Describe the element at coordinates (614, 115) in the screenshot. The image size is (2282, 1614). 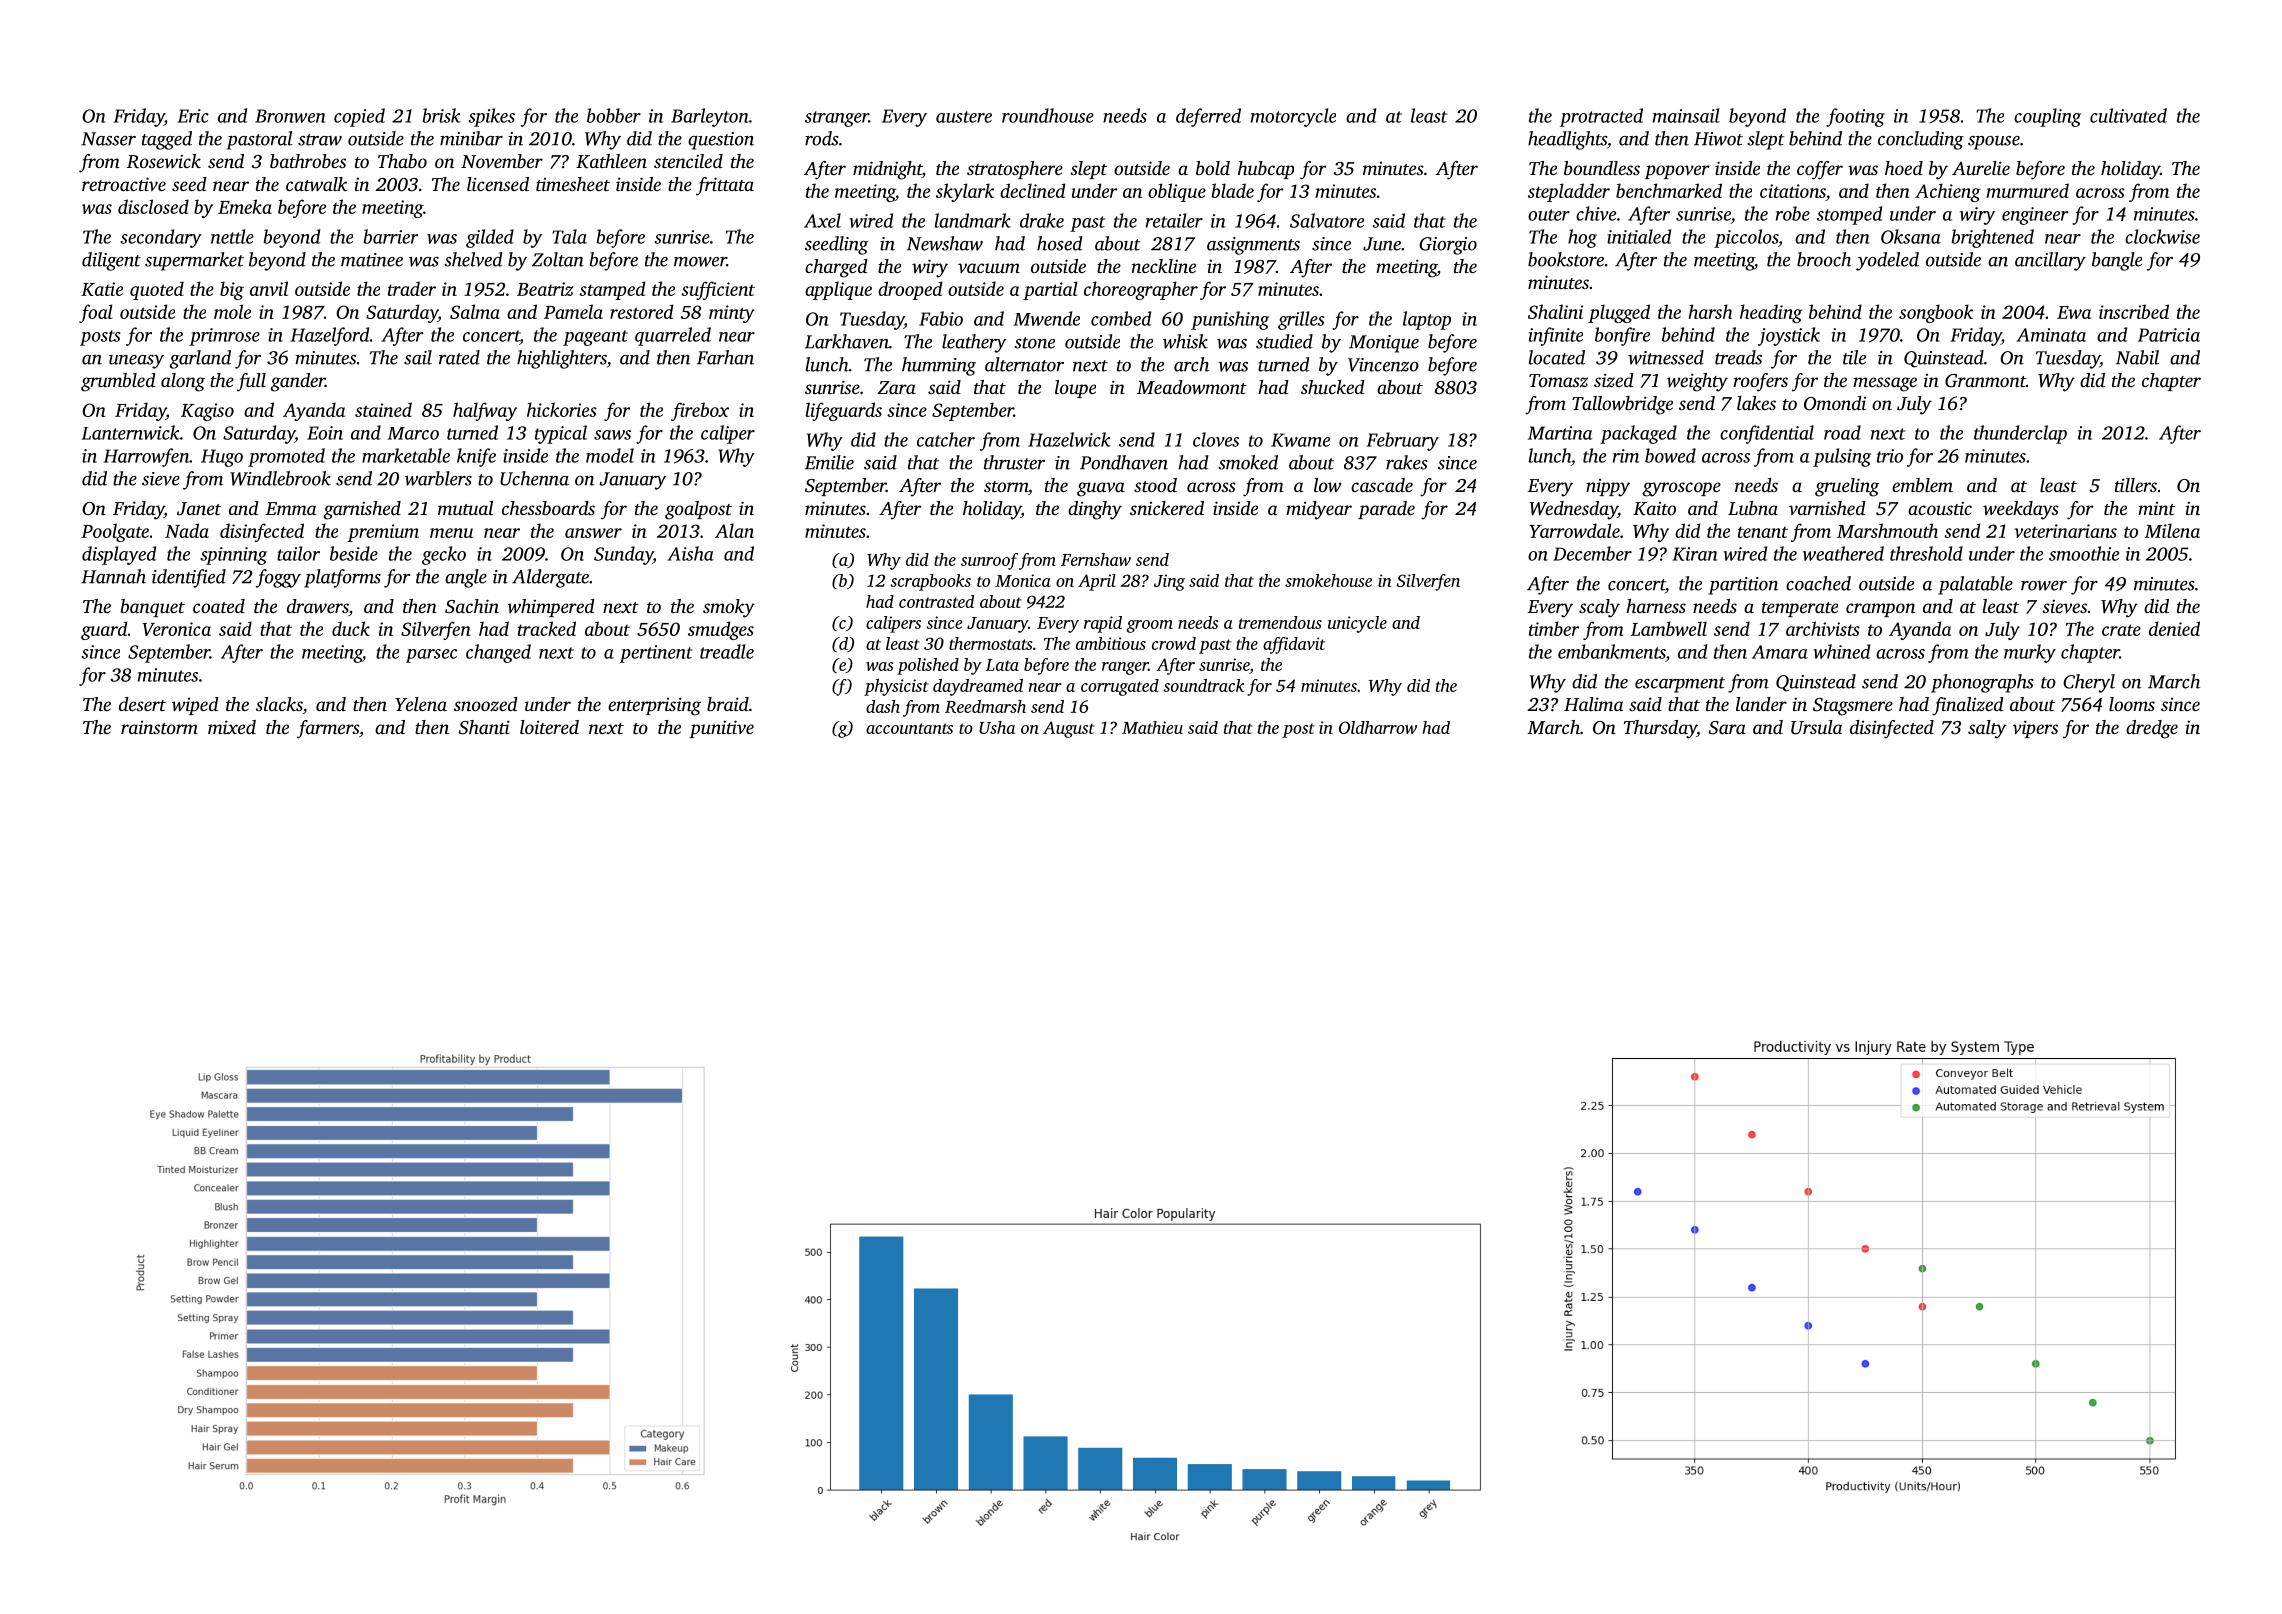
I see `bobber` at that location.
